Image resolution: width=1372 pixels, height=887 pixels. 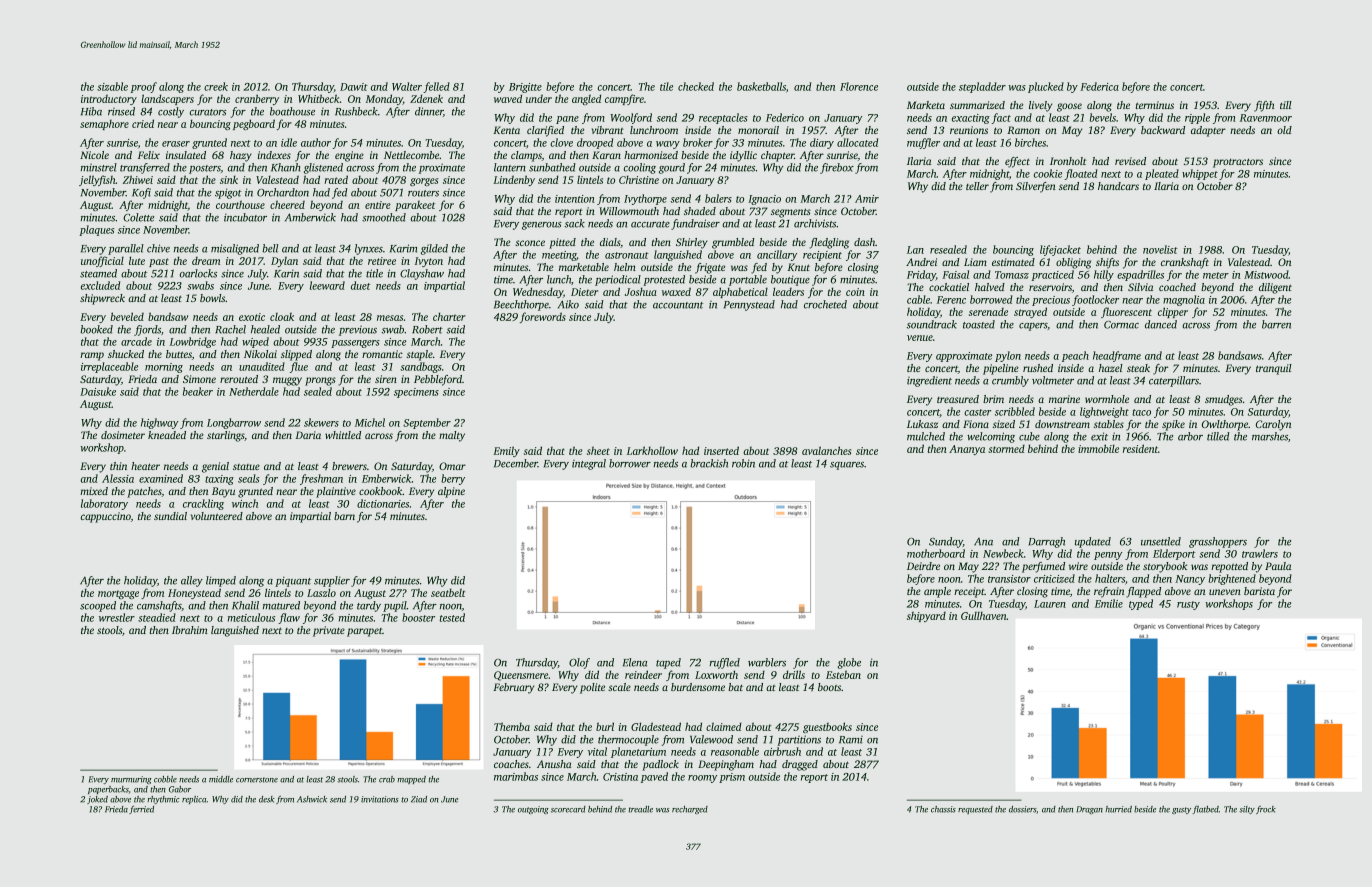 I want to click on frigate, so click(x=710, y=268).
